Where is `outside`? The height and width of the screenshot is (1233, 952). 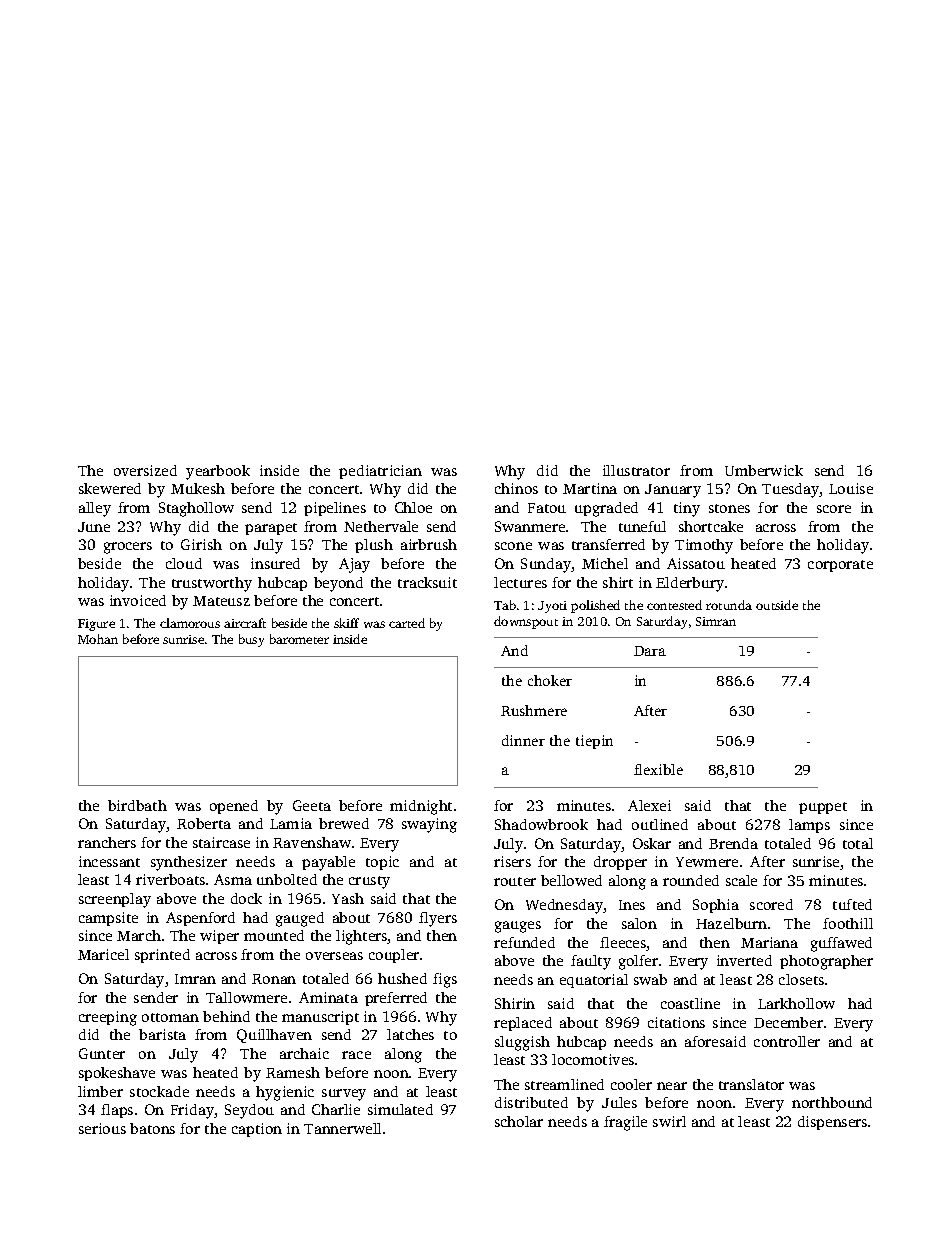 outside is located at coordinates (777, 605).
